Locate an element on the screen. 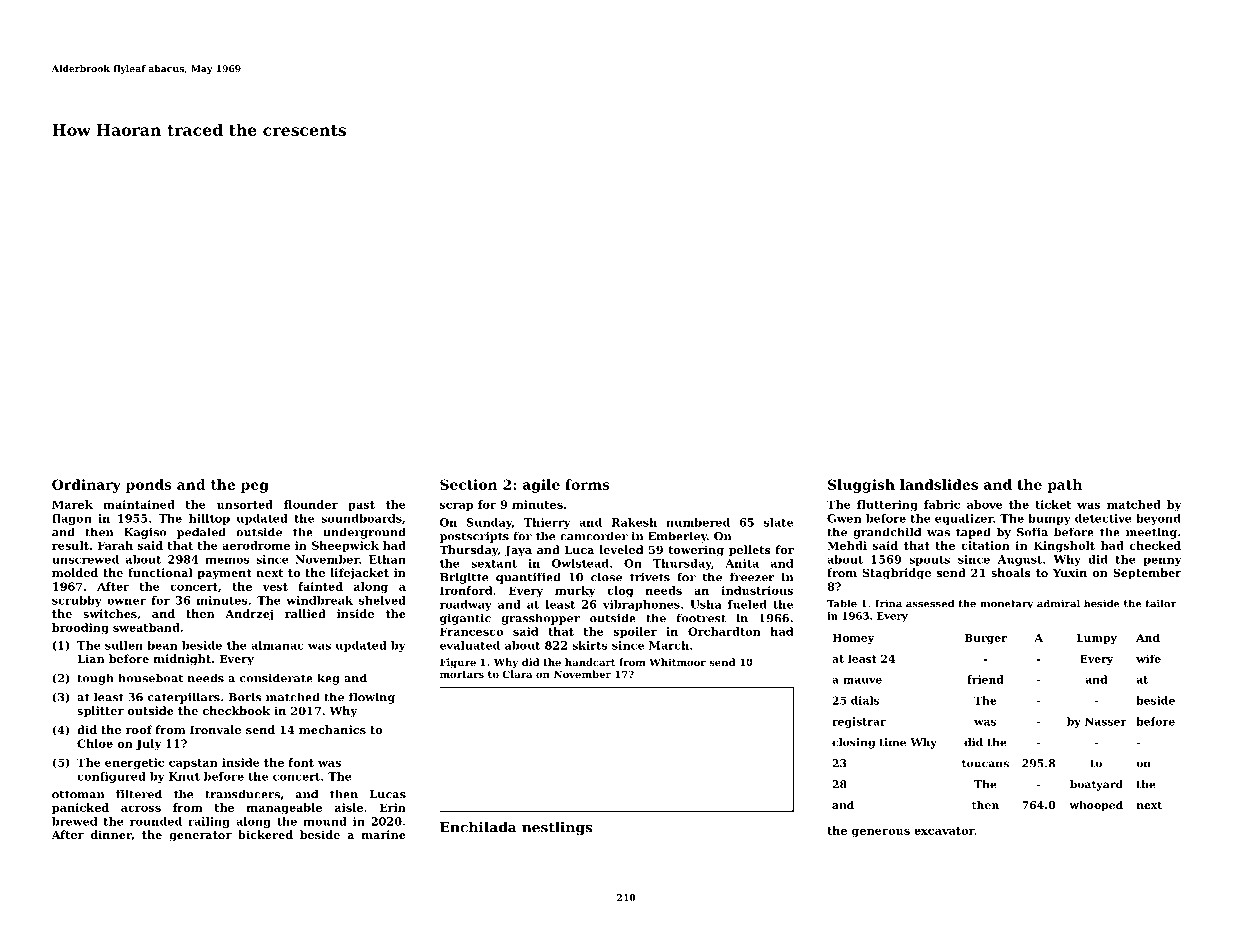  aisle is located at coordinates (349, 807).
